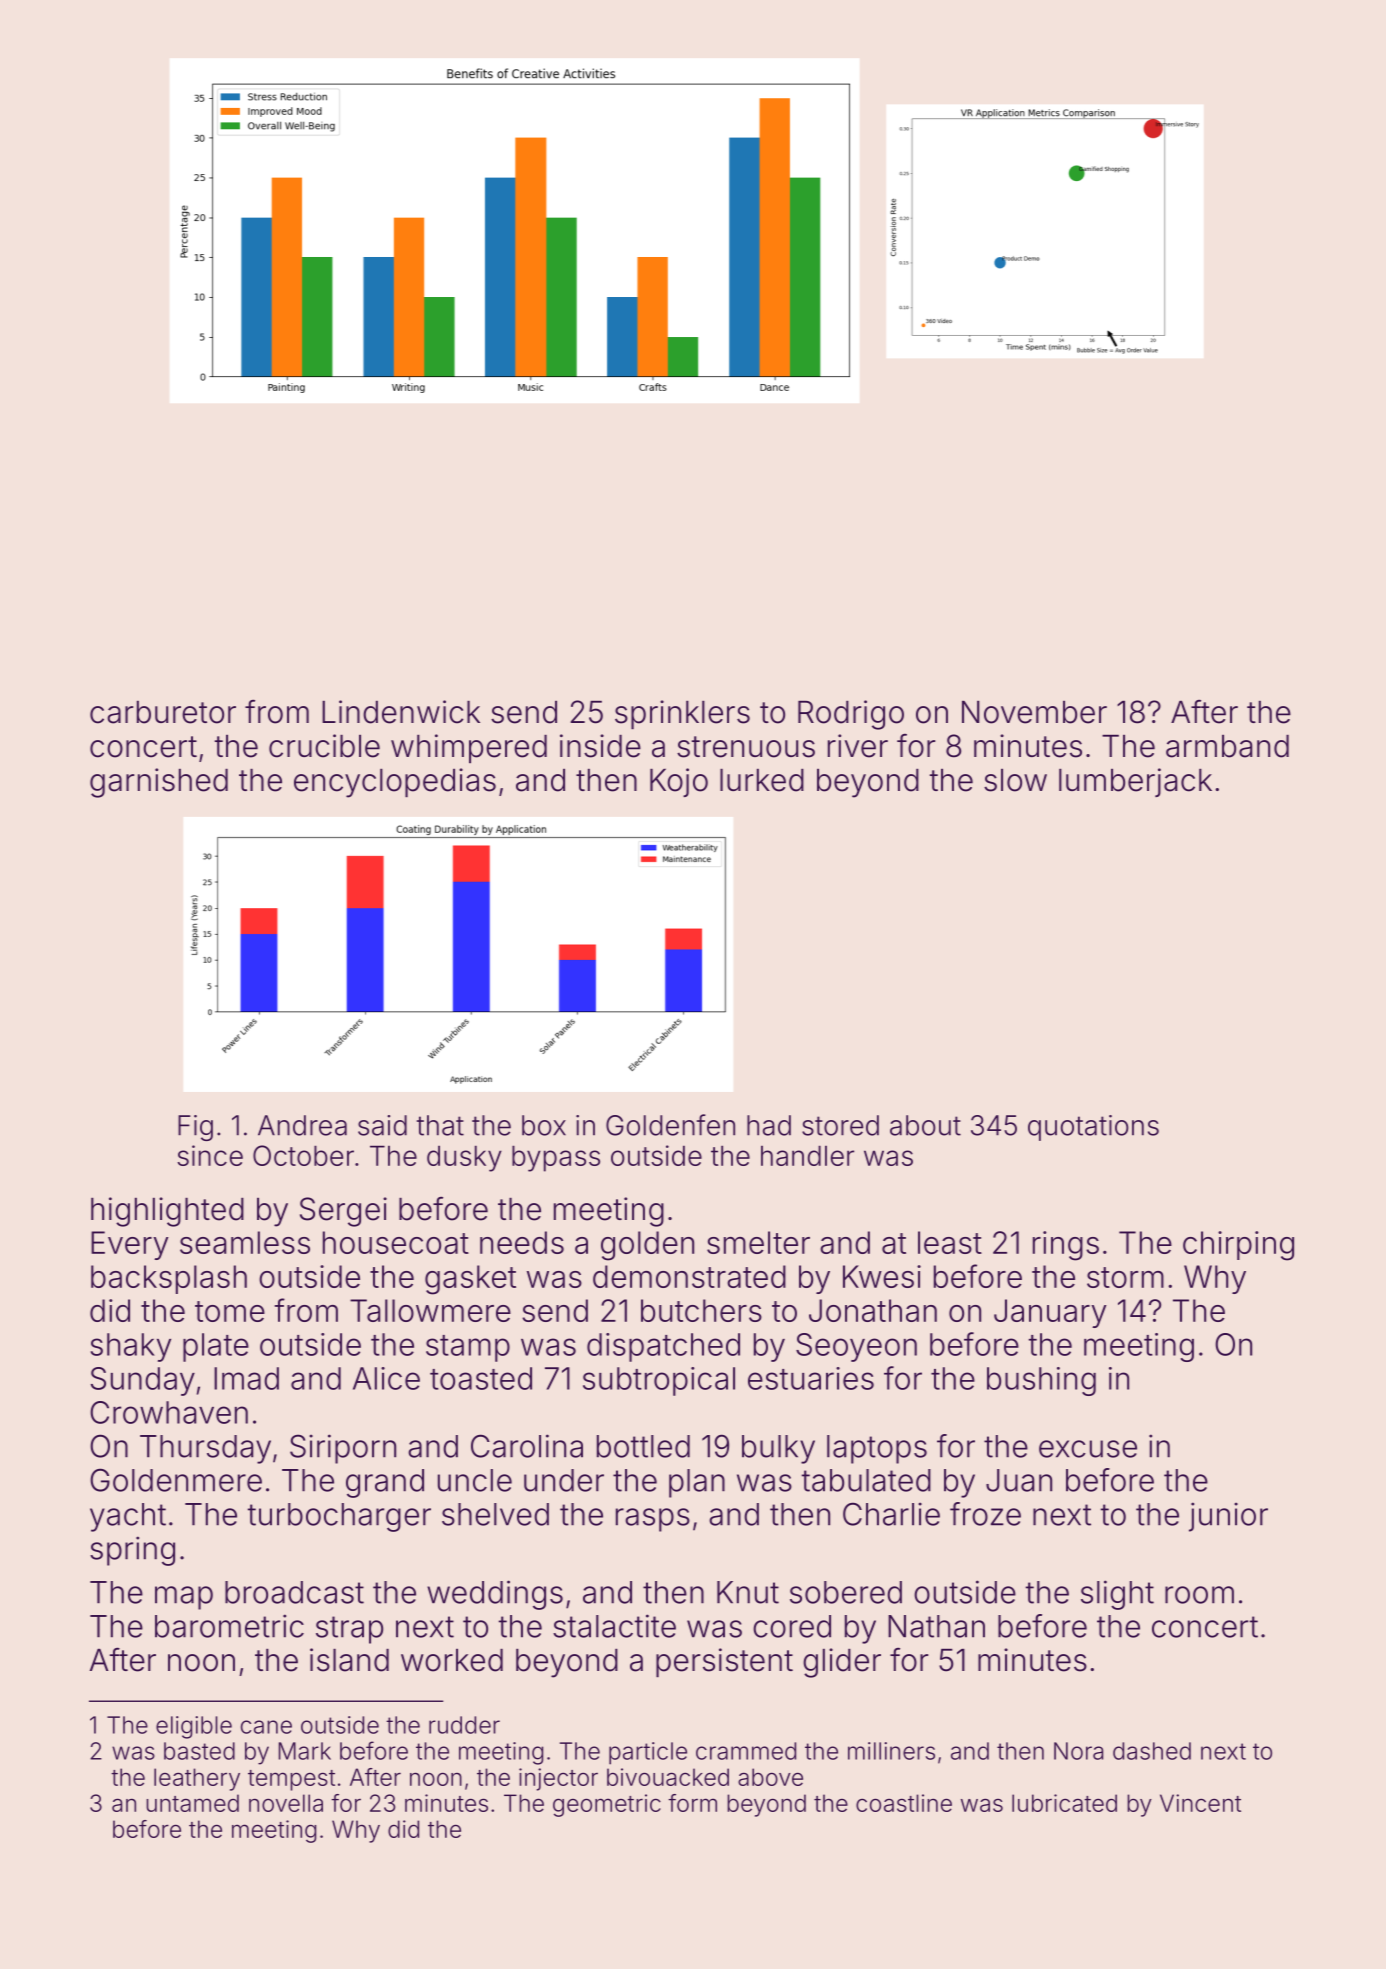  Describe the element at coordinates (1228, 1517) in the screenshot. I see `junior` at that location.
